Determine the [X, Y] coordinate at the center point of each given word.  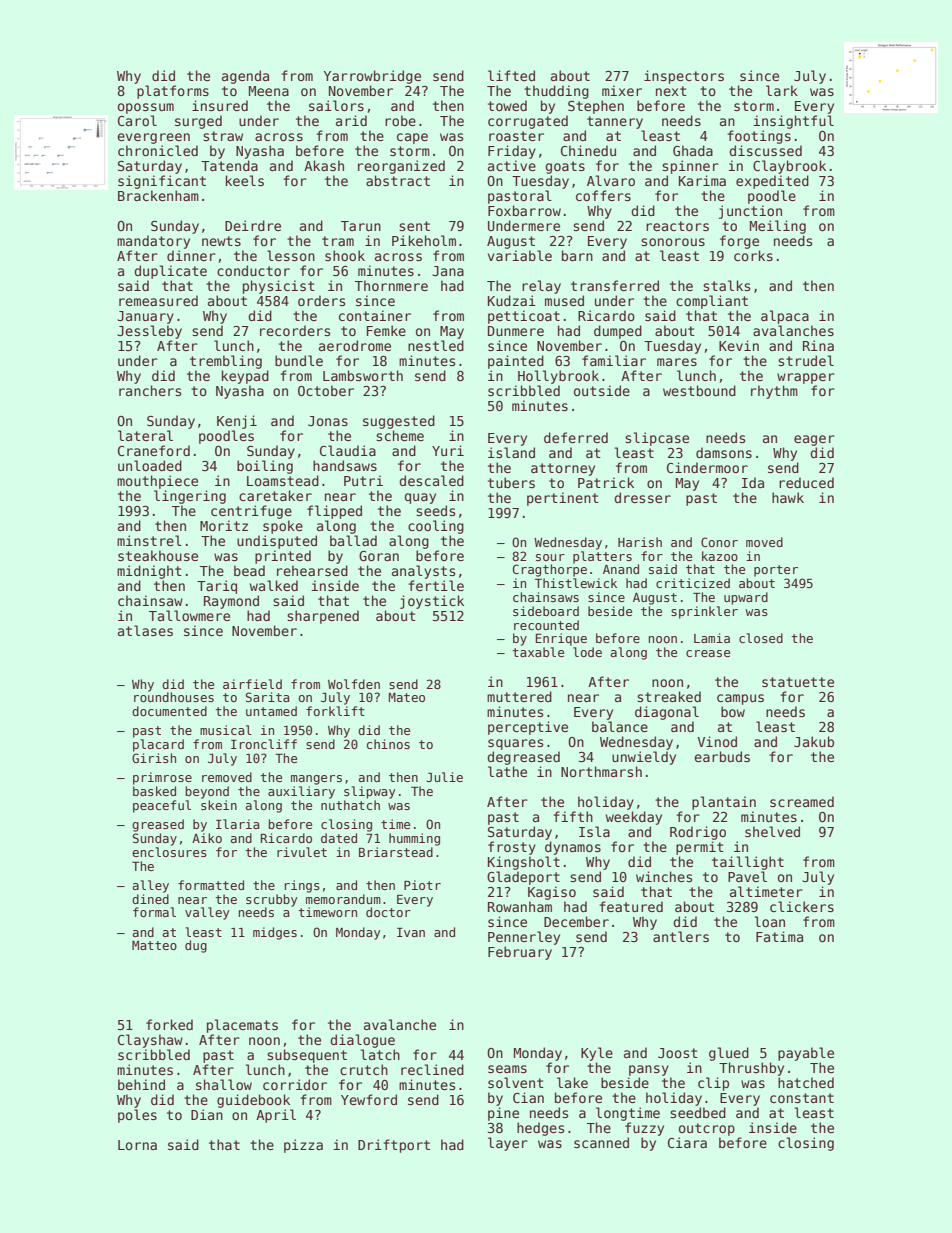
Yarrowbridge [372, 77]
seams [507, 1069]
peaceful [162, 806]
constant [802, 1098]
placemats [242, 1026]
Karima [702, 180]
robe [400, 120]
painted [516, 362]
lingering [190, 497]
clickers [802, 906]
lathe [507, 771]
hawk [788, 497]
